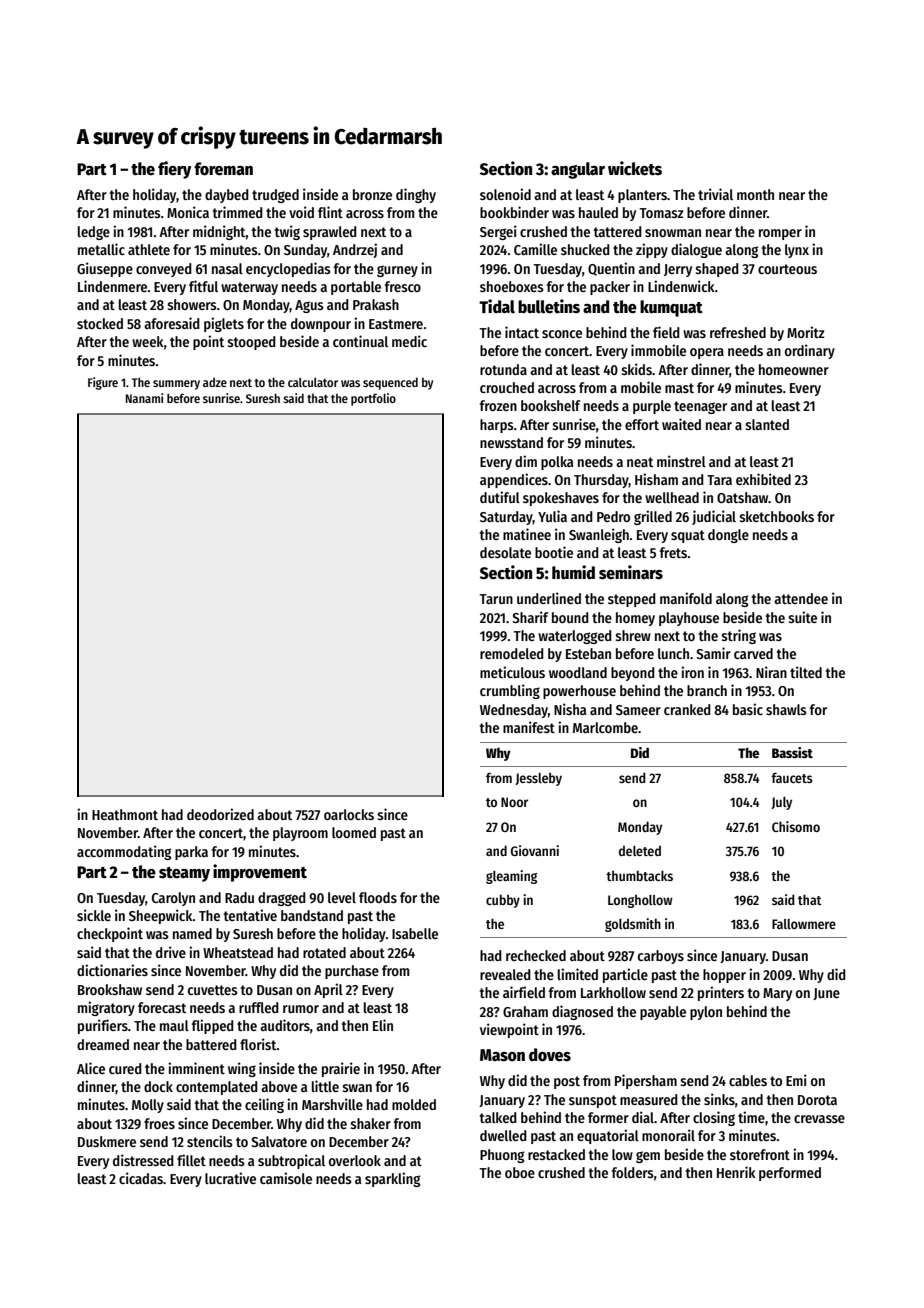 The width and height of the document is (924, 1308). What do you see at coordinates (148, 341) in the document?
I see `week` at bounding box center [148, 341].
